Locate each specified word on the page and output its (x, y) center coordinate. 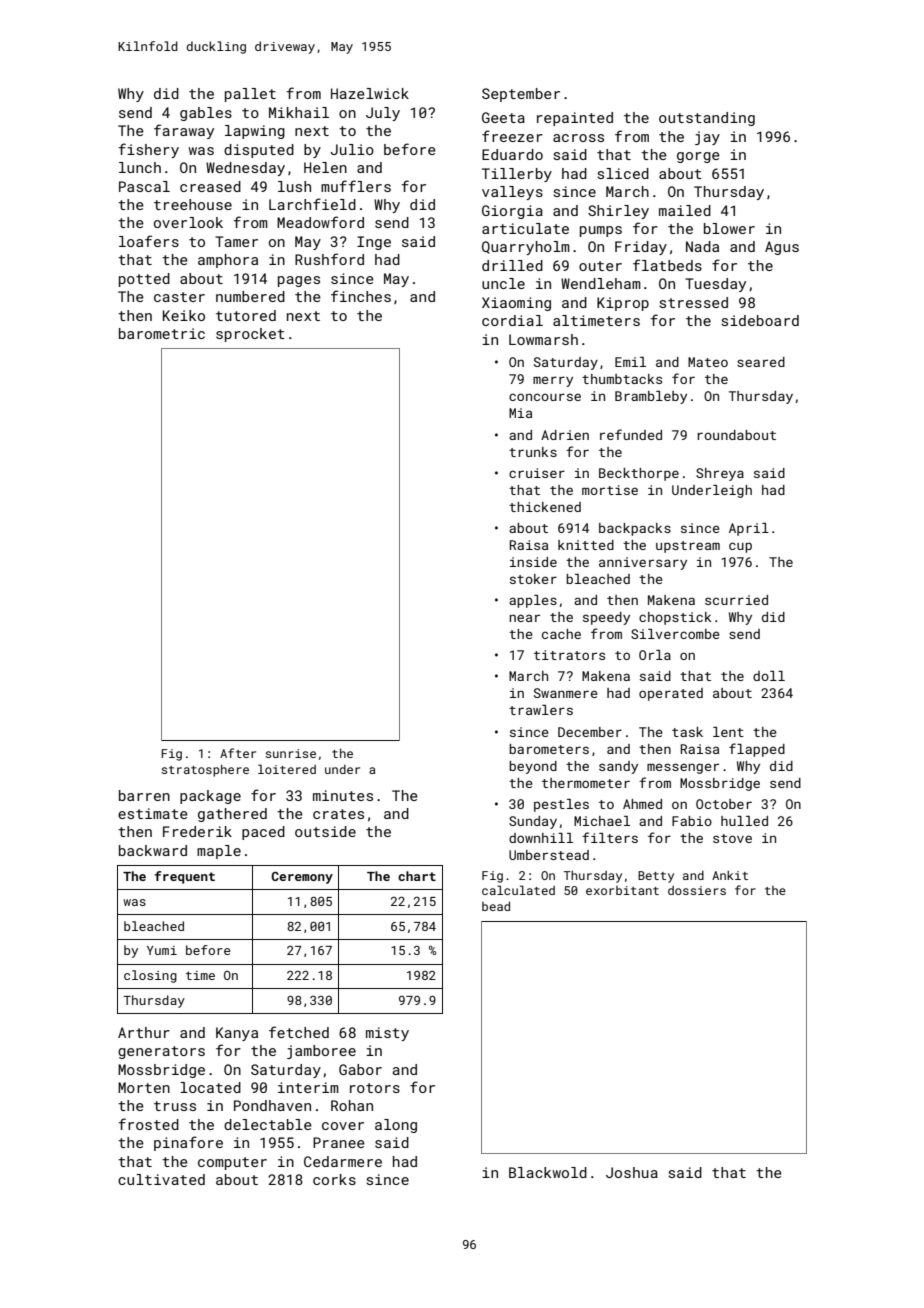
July (383, 114)
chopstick (675, 618)
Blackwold (548, 1172)
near (524, 618)
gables (206, 114)
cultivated (161, 1179)
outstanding (707, 119)
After (238, 753)
